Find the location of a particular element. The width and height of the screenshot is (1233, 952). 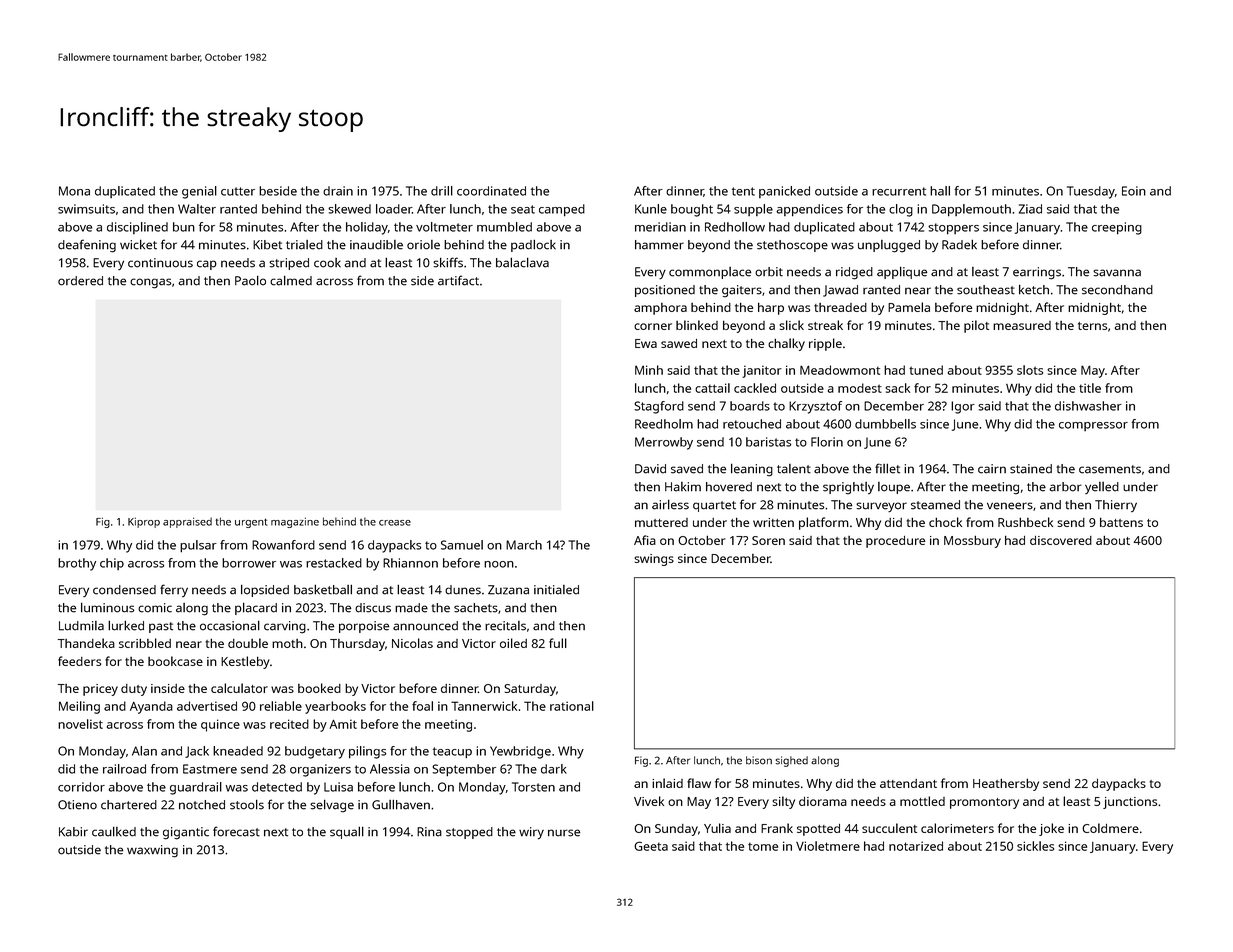

drill is located at coordinates (442, 191).
